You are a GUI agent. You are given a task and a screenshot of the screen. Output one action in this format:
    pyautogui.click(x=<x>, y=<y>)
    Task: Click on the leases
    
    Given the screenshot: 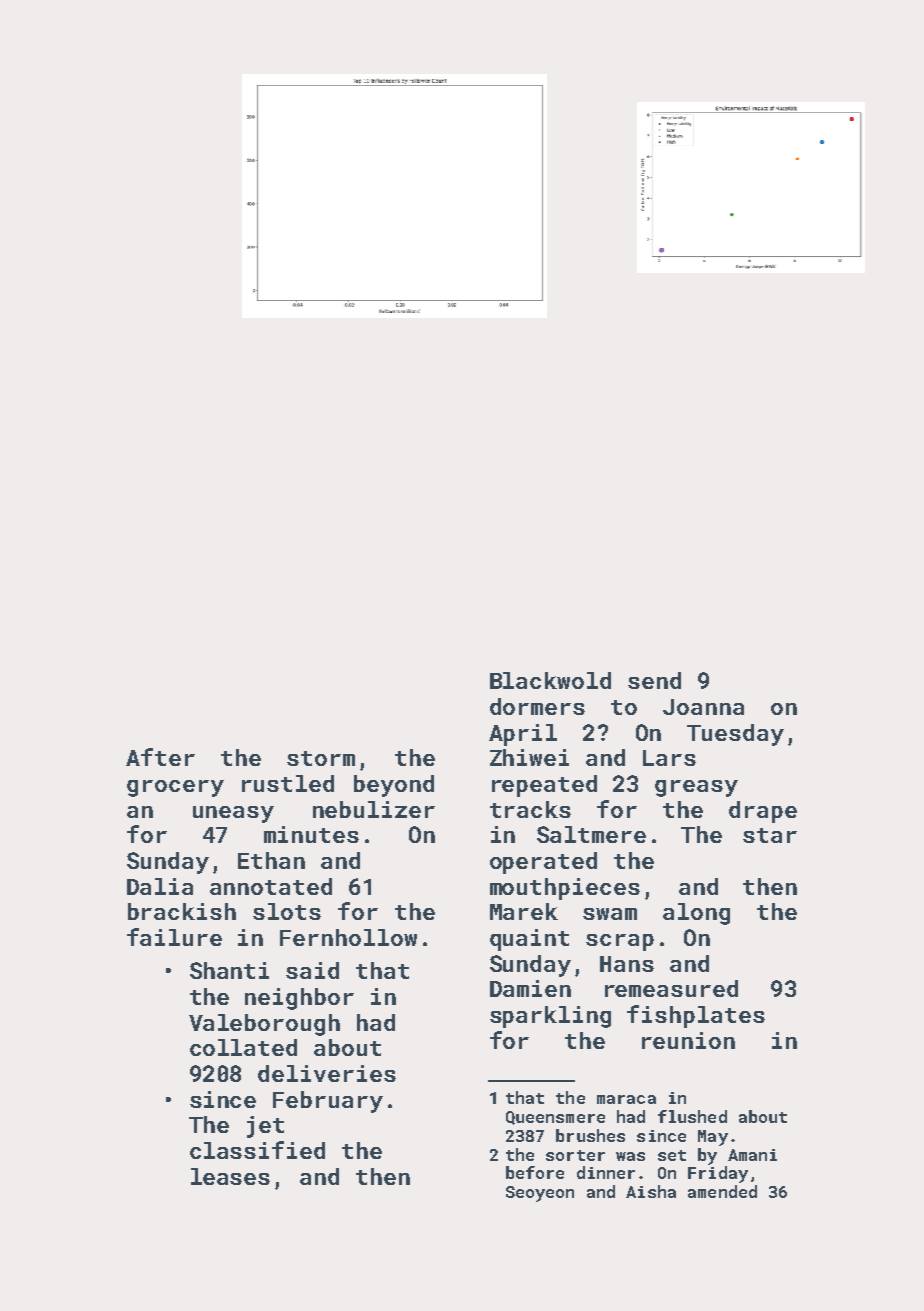 What is the action you would take?
    pyautogui.click(x=230, y=1176)
